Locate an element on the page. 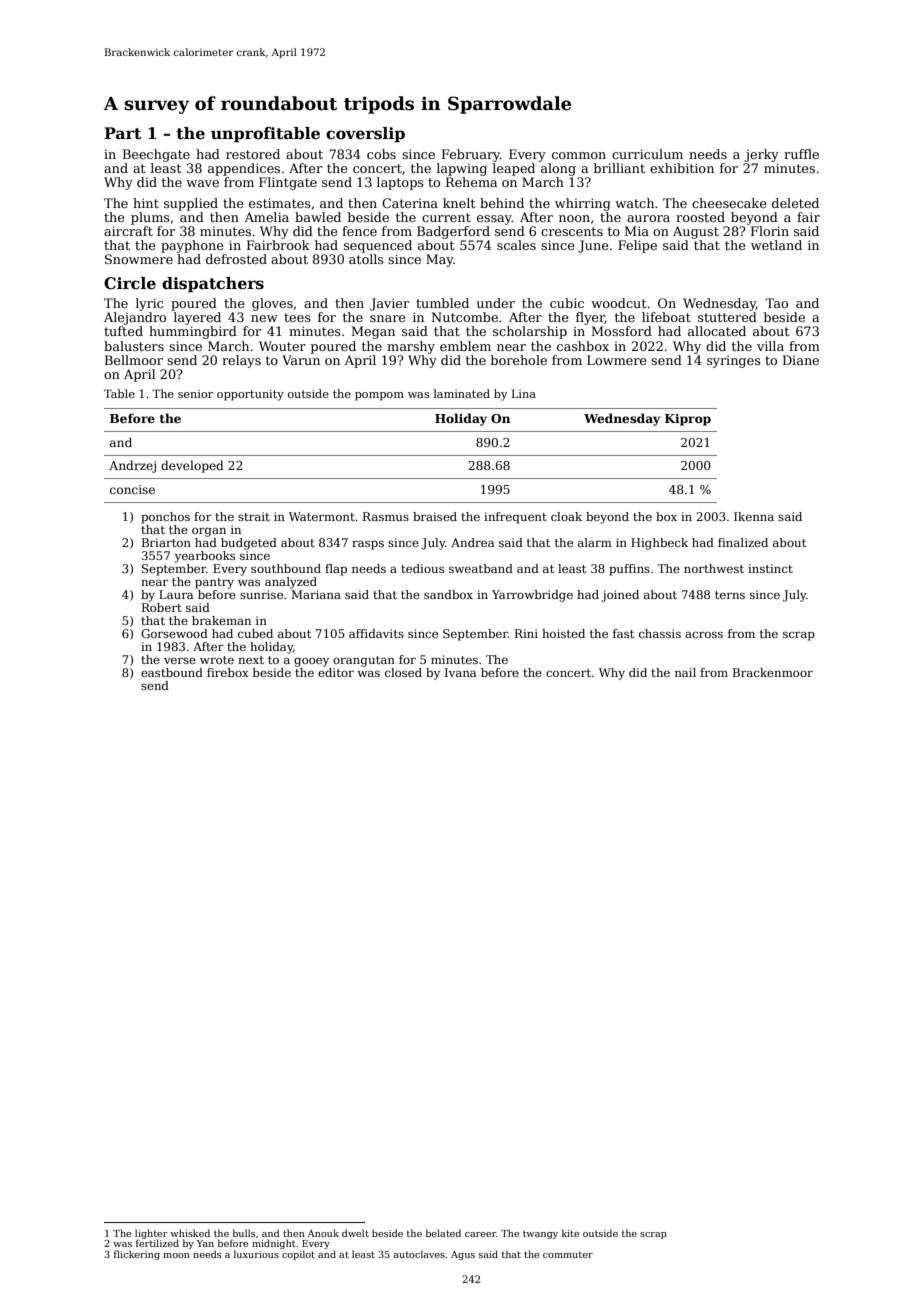  pompom is located at coordinates (379, 396).
